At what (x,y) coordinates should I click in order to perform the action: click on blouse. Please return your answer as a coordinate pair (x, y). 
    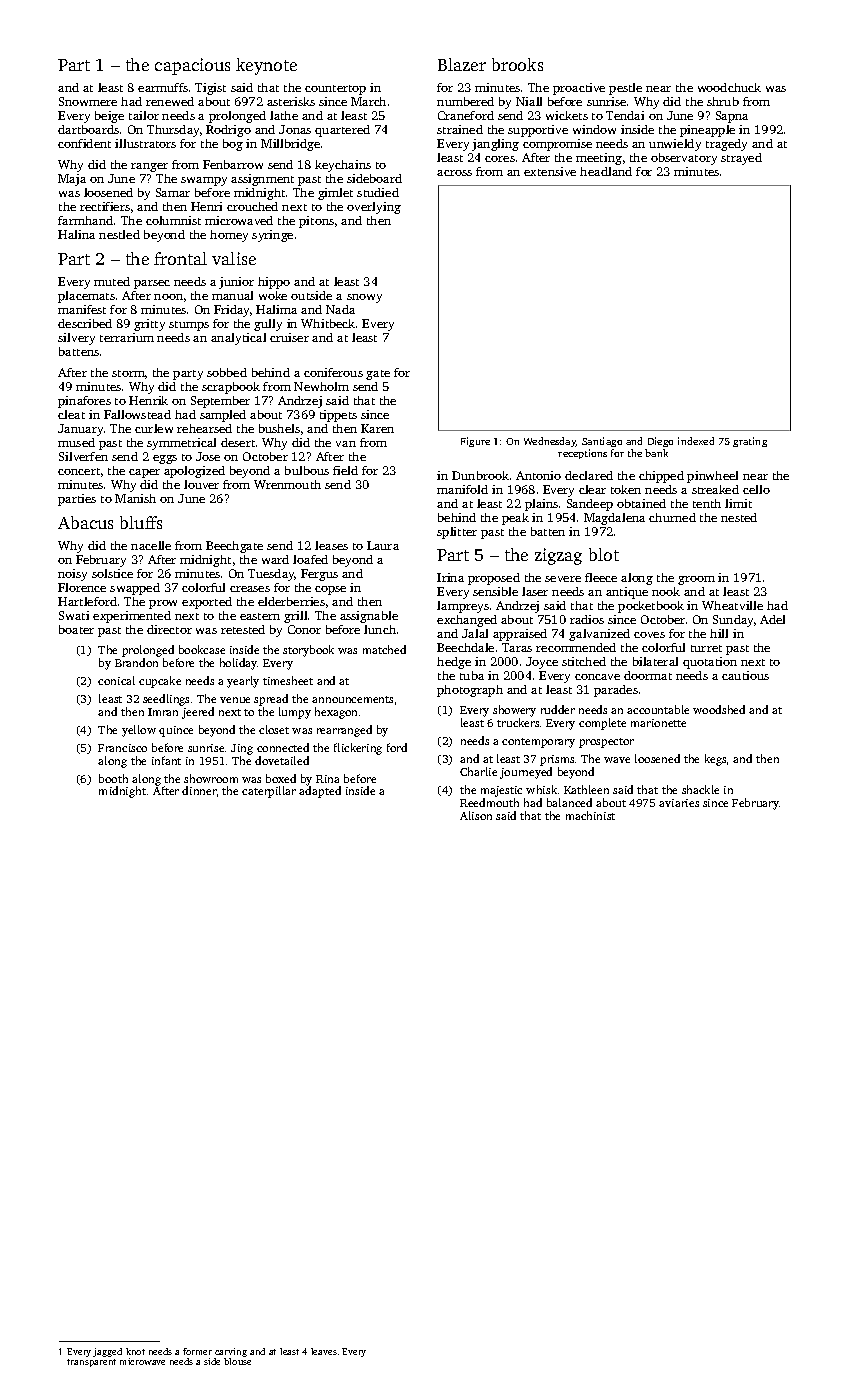
    Looking at the image, I should click on (237, 1361).
